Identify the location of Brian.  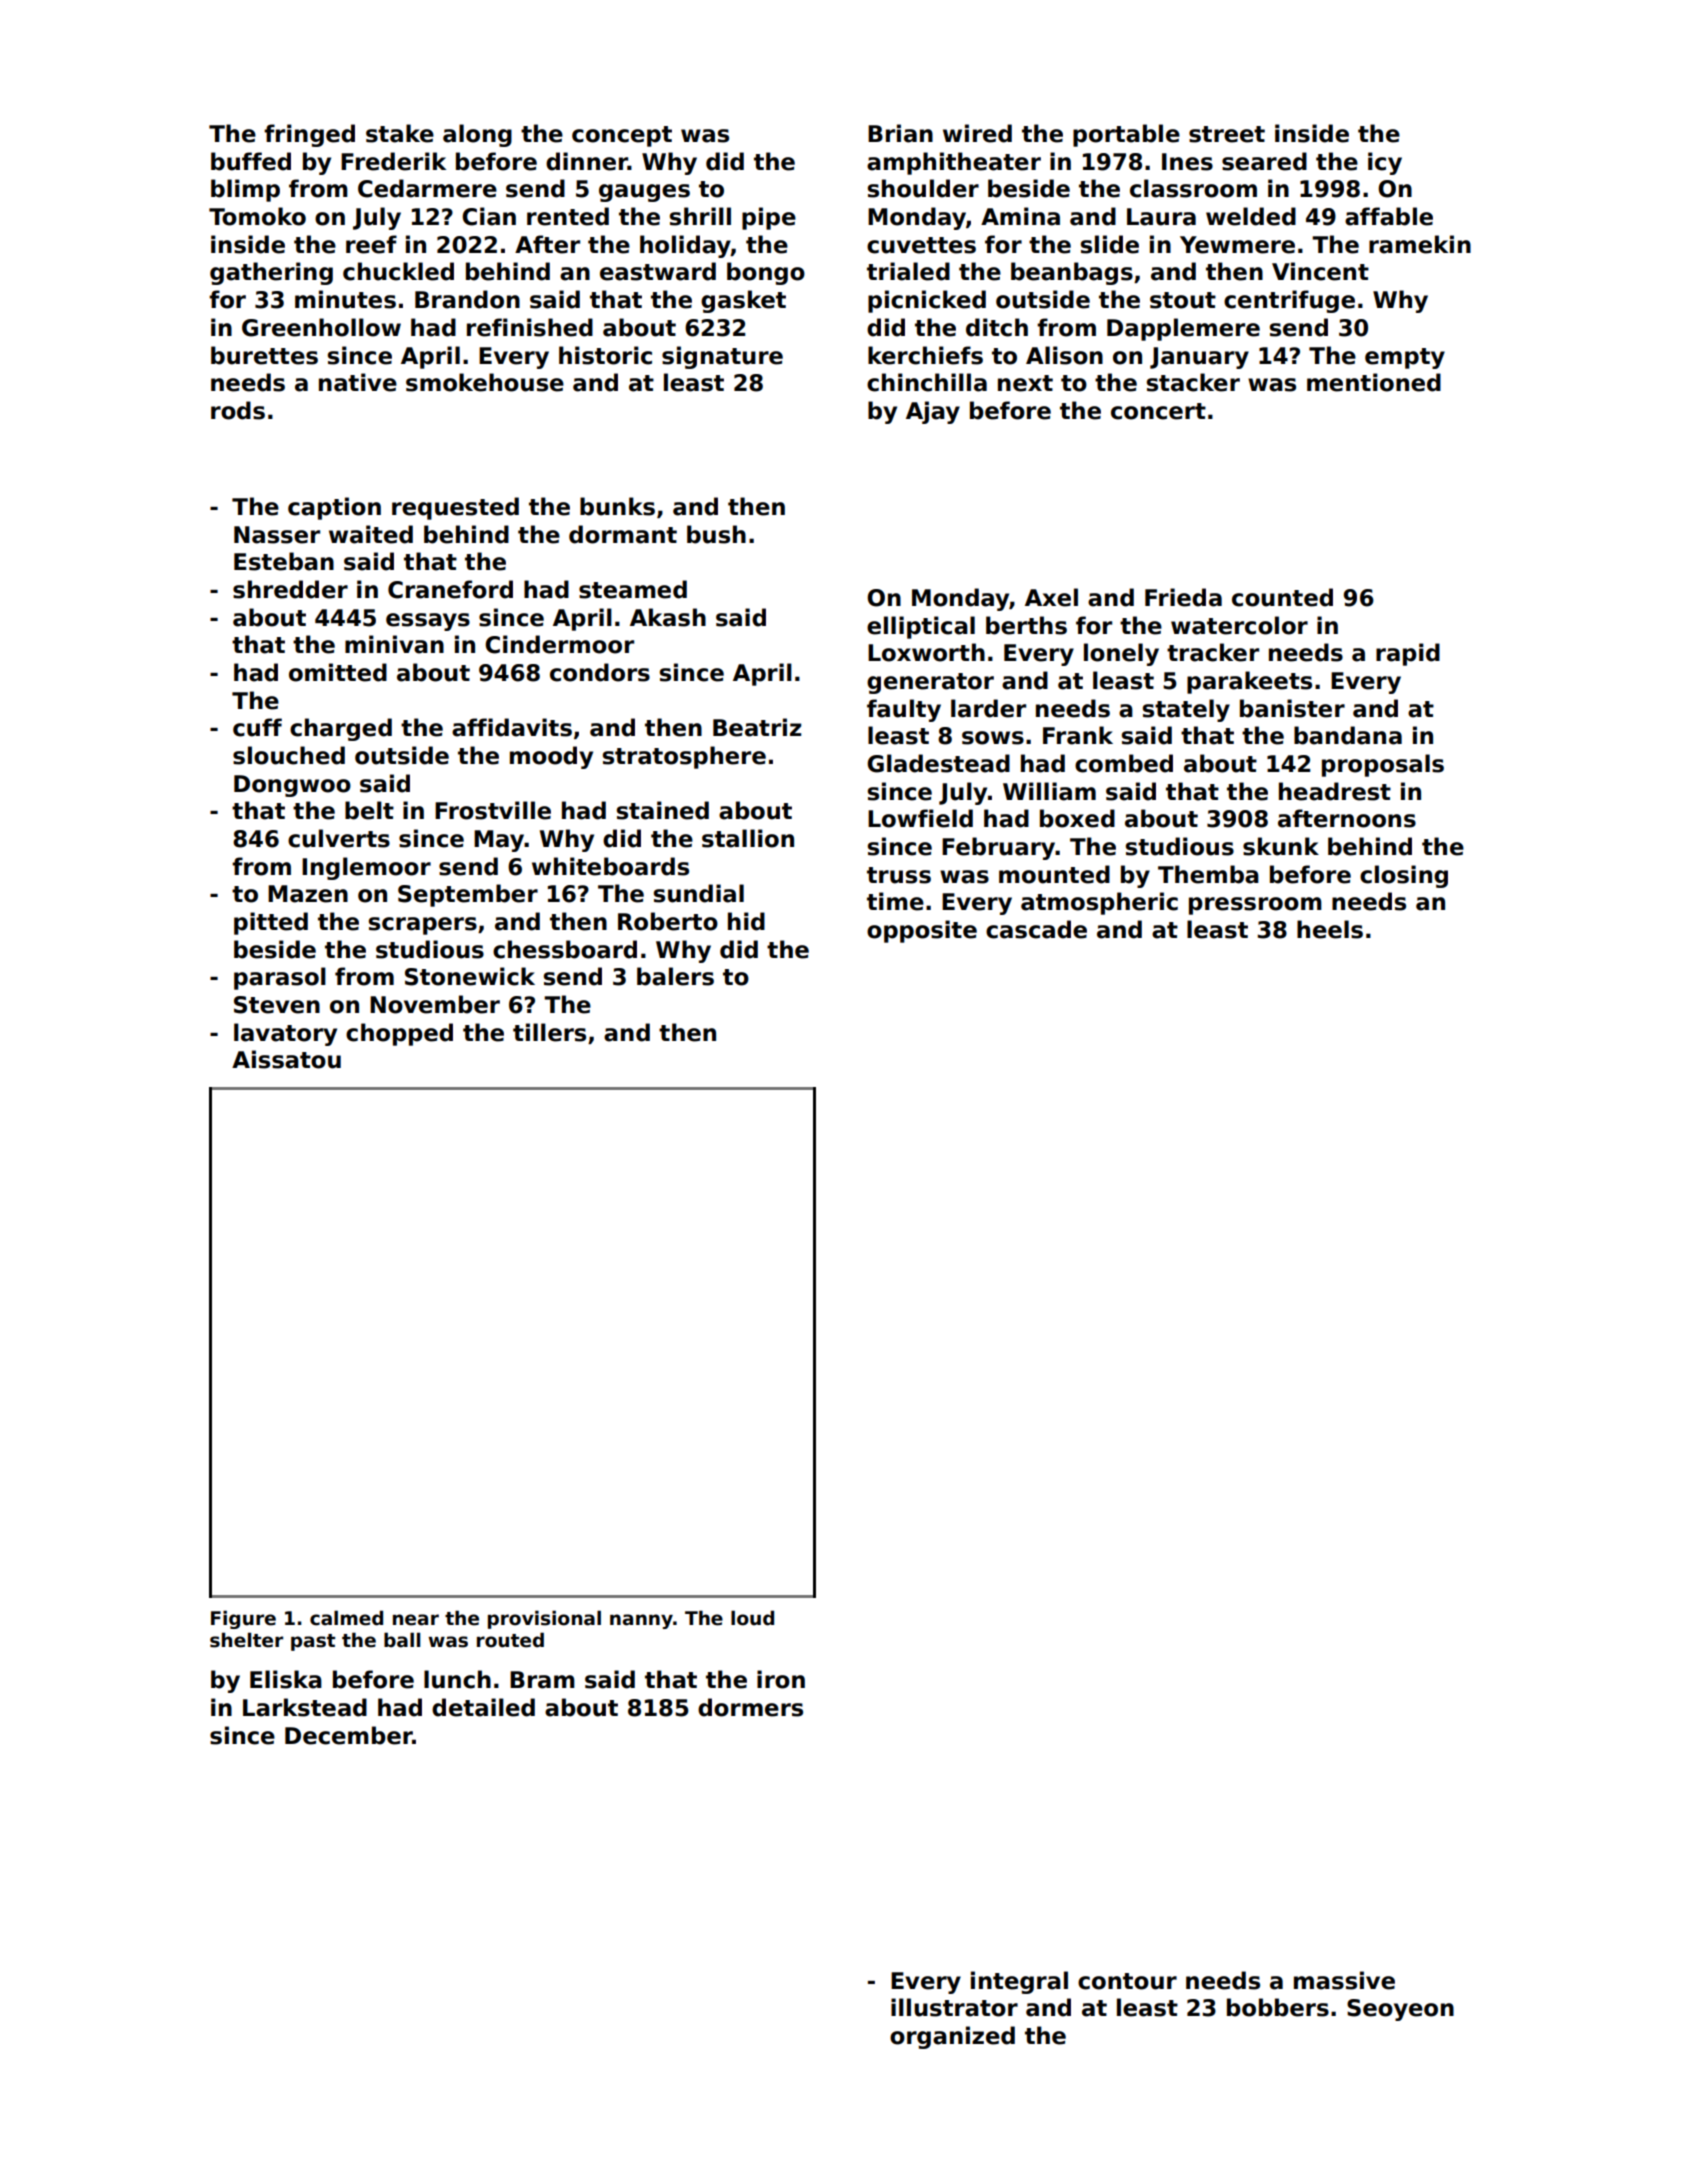
(900, 133).
